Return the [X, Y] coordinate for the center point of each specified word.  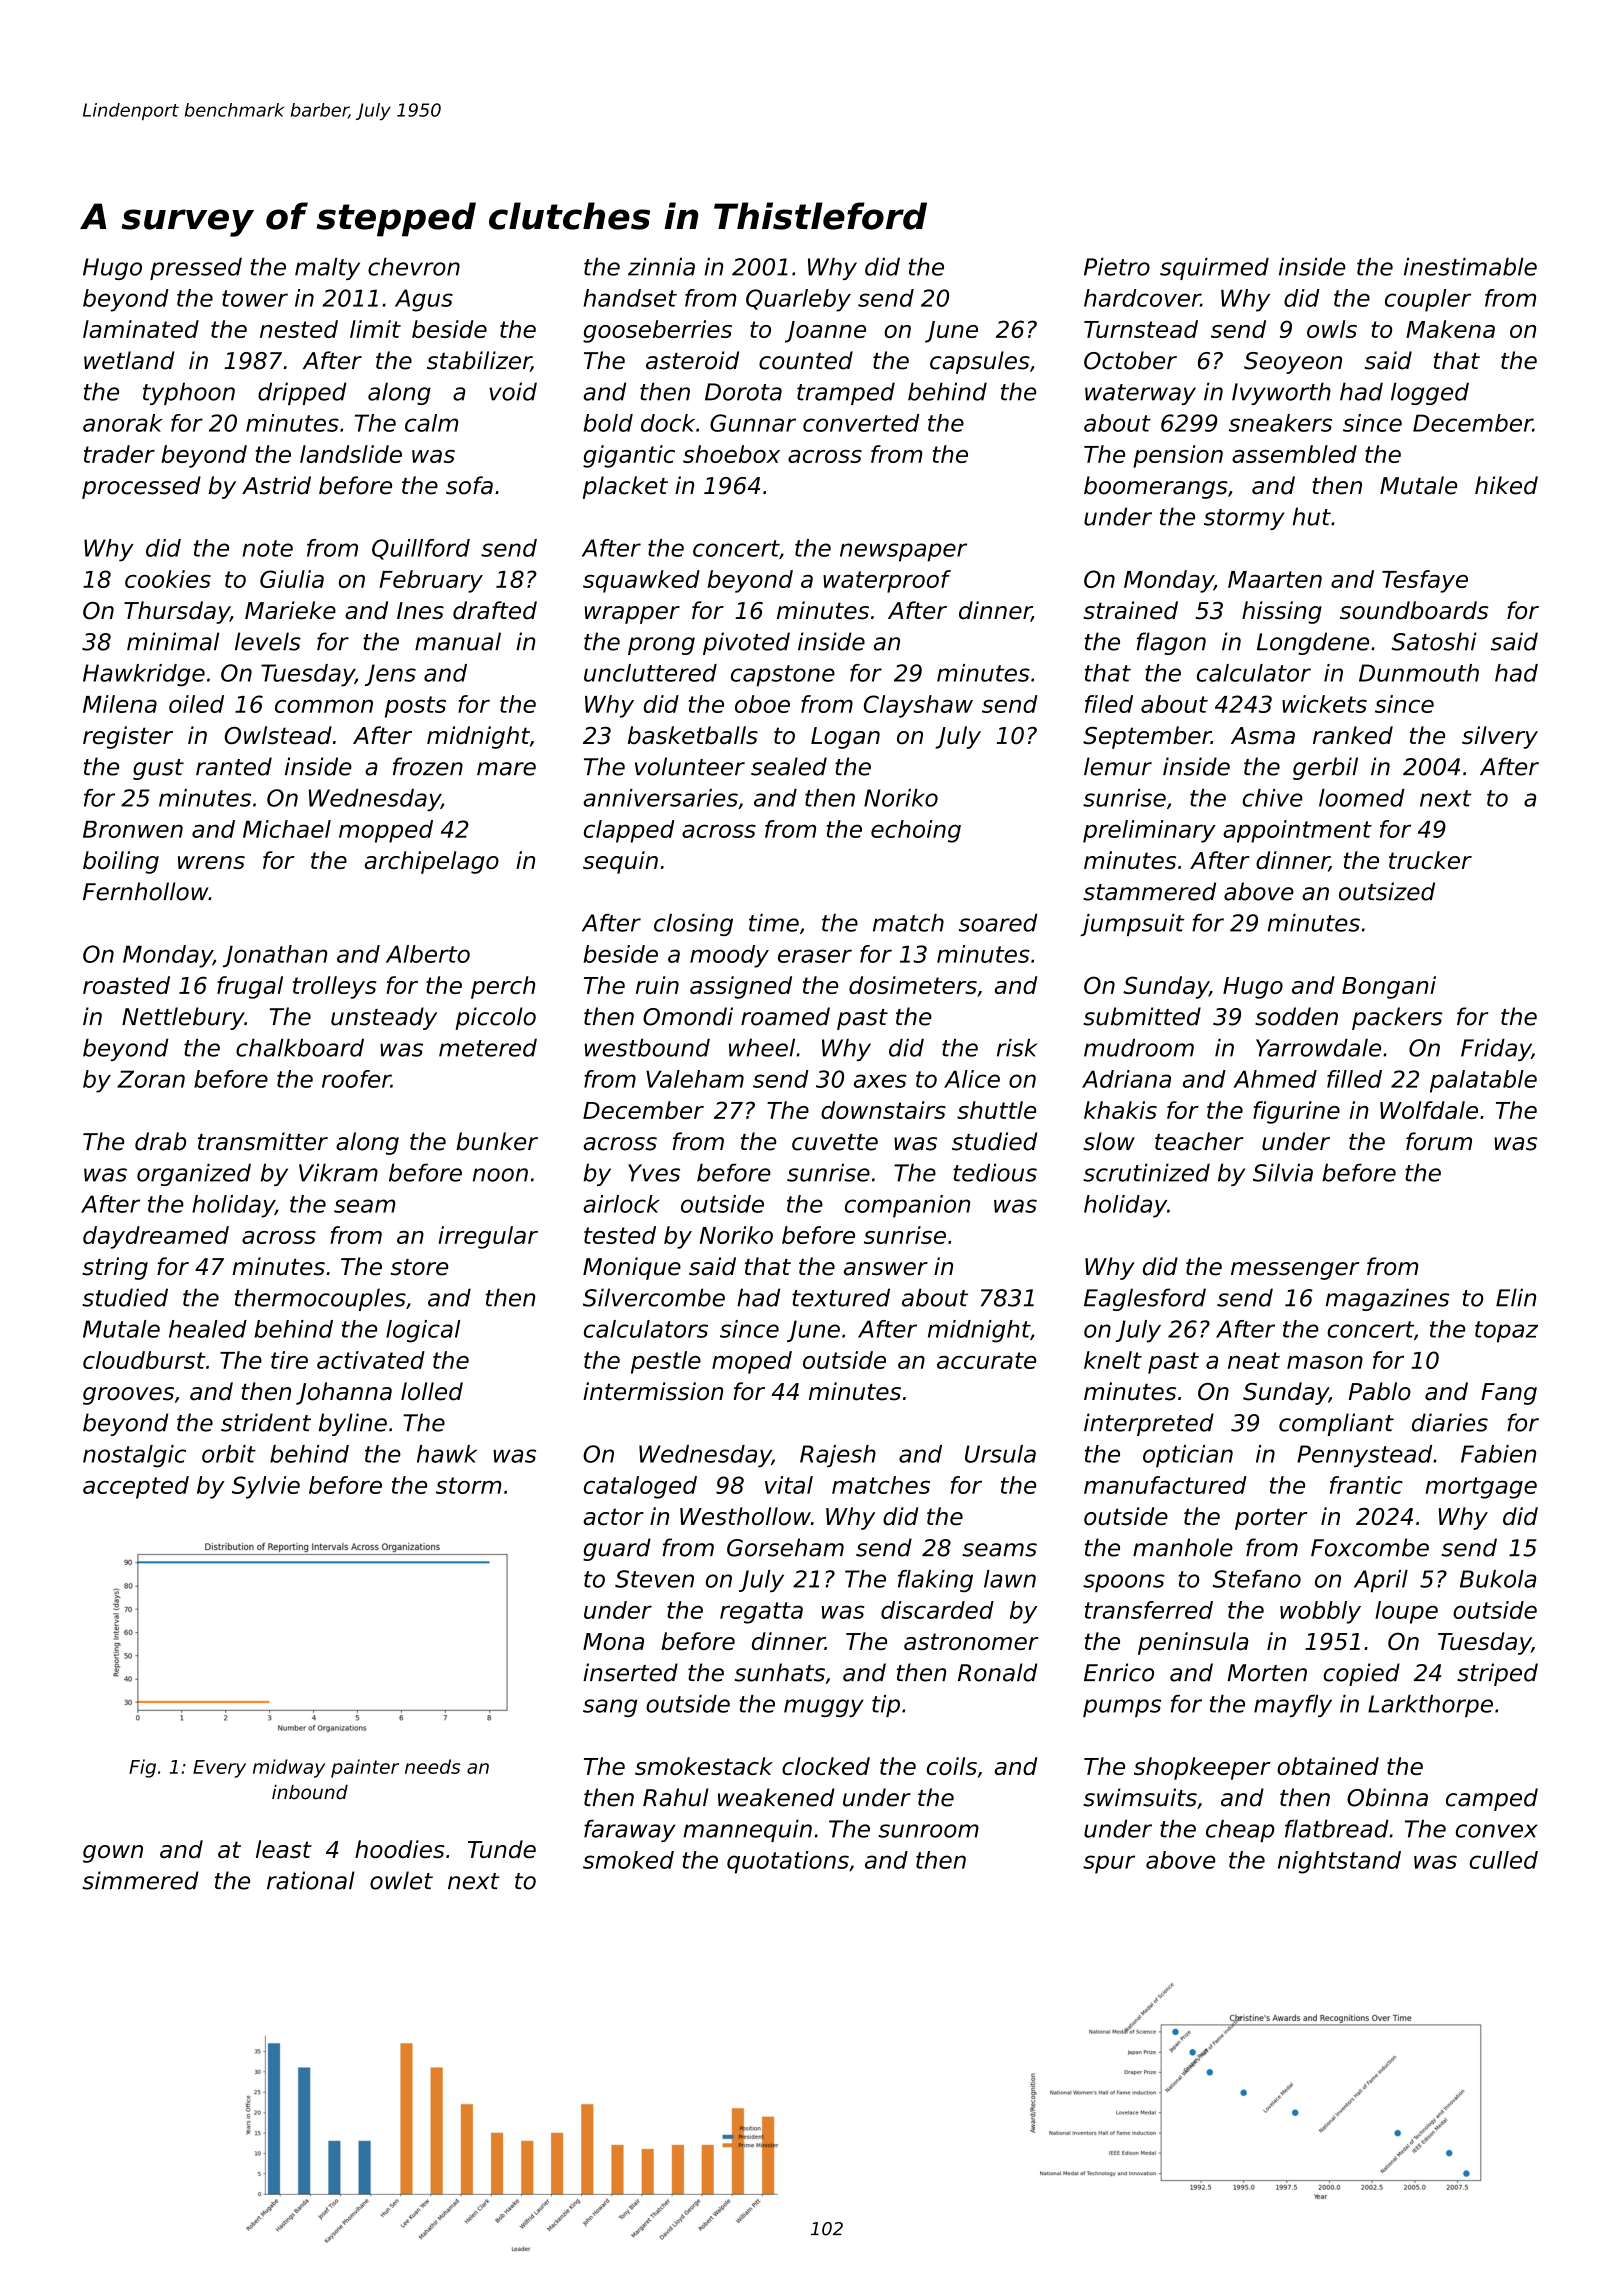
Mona [613, 1641]
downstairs [883, 1110]
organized [194, 1174]
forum [1439, 1141]
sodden [1296, 1016]
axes [880, 1081]
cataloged [640, 1487]
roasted [126, 985]
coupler [1428, 300]
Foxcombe [1370, 1547]
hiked [1506, 485]
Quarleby [798, 300]
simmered [140, 1880]
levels [268, 641]
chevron [414, 267]
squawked [641, 581]
